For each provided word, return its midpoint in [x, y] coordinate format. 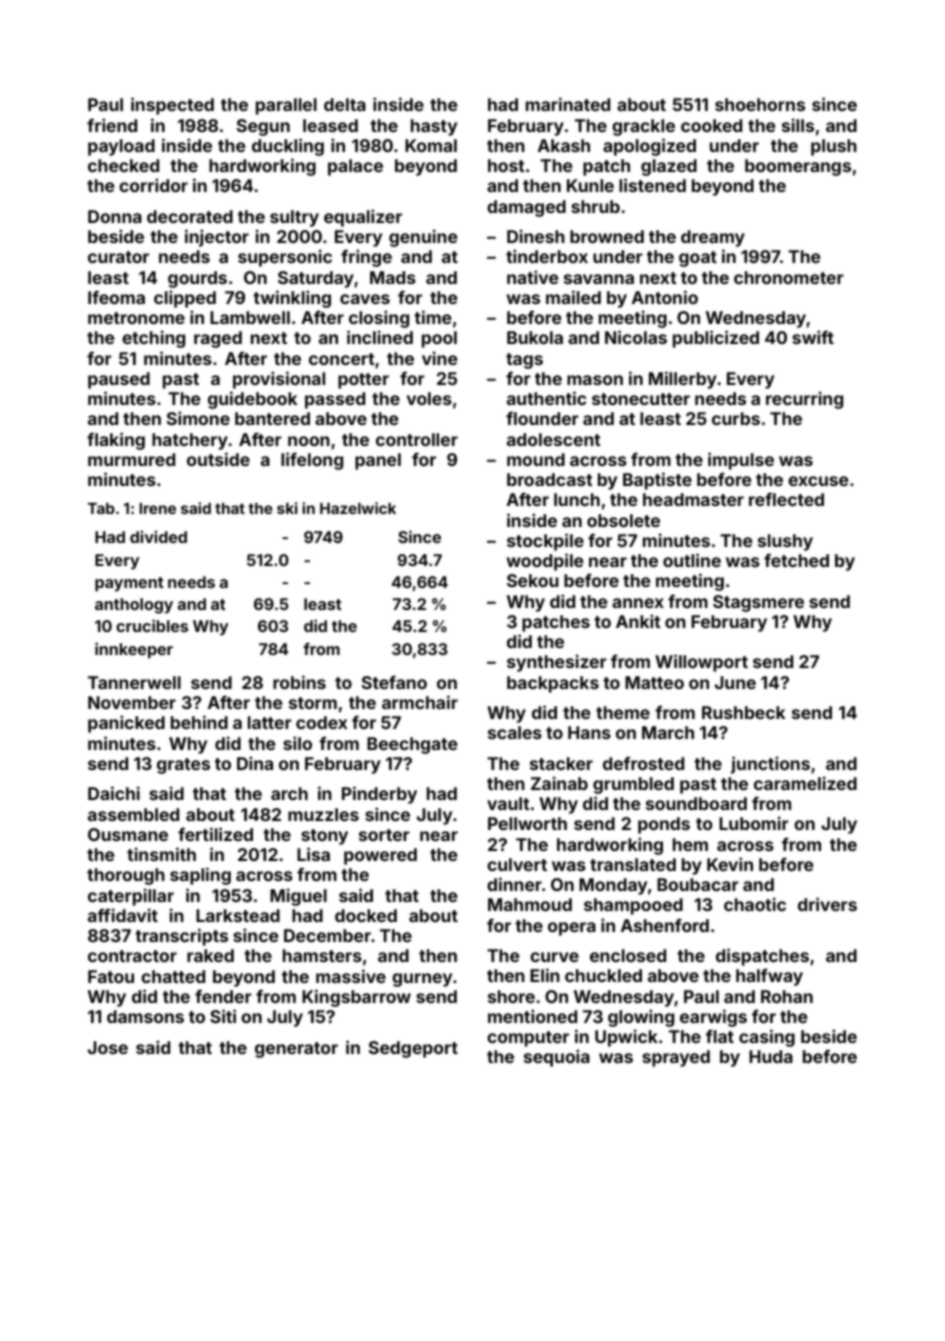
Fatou [111, 976]
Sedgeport [413, 1049]
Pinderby [379, 795]
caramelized [805, 783]
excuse [818, 481]
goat [698, 259]
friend [112, 125]
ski [287, 508]
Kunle [590, 185]
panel [378, 461]
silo [297, 743]
